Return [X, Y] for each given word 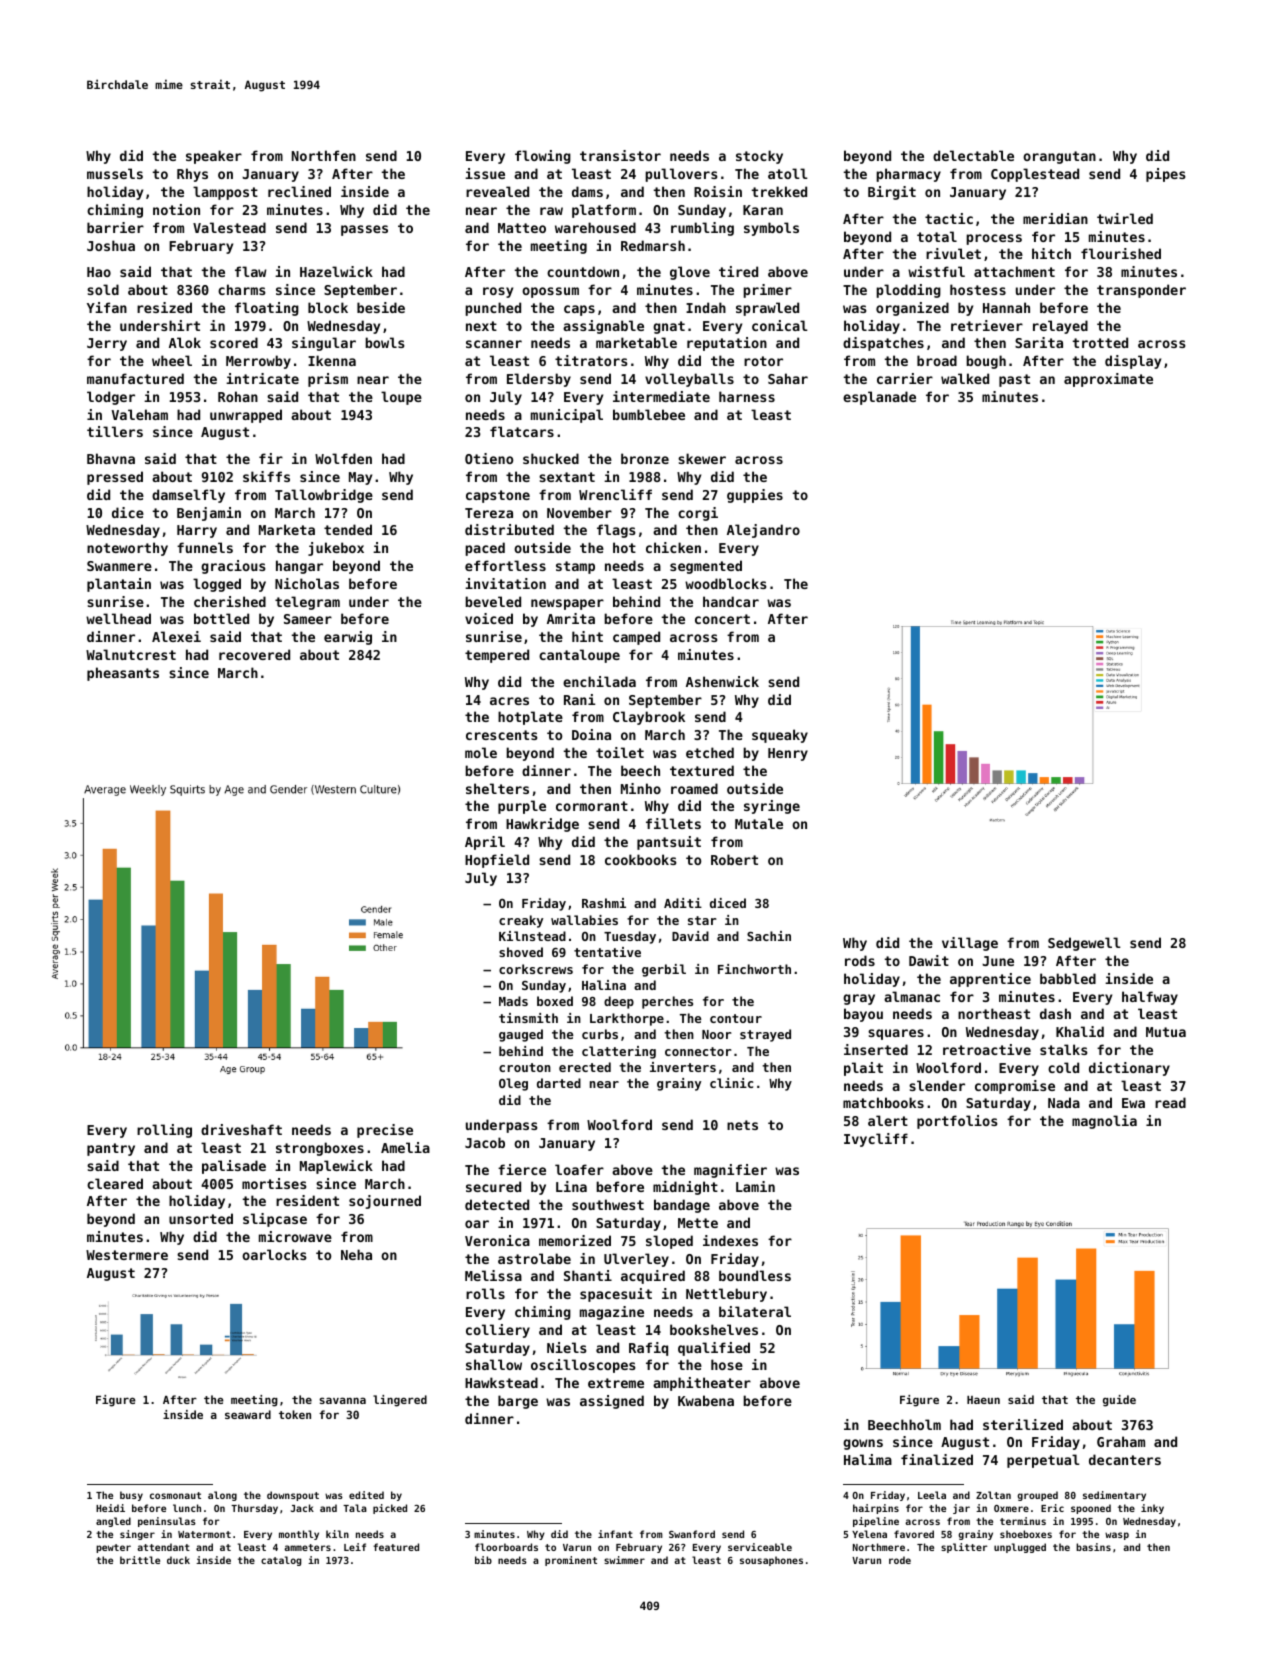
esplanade [879, 398]
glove [690, 273]
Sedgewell [1084, 944]
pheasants [123, 674]
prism [328, 380]
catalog [281, 1561]
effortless [505, 565]
